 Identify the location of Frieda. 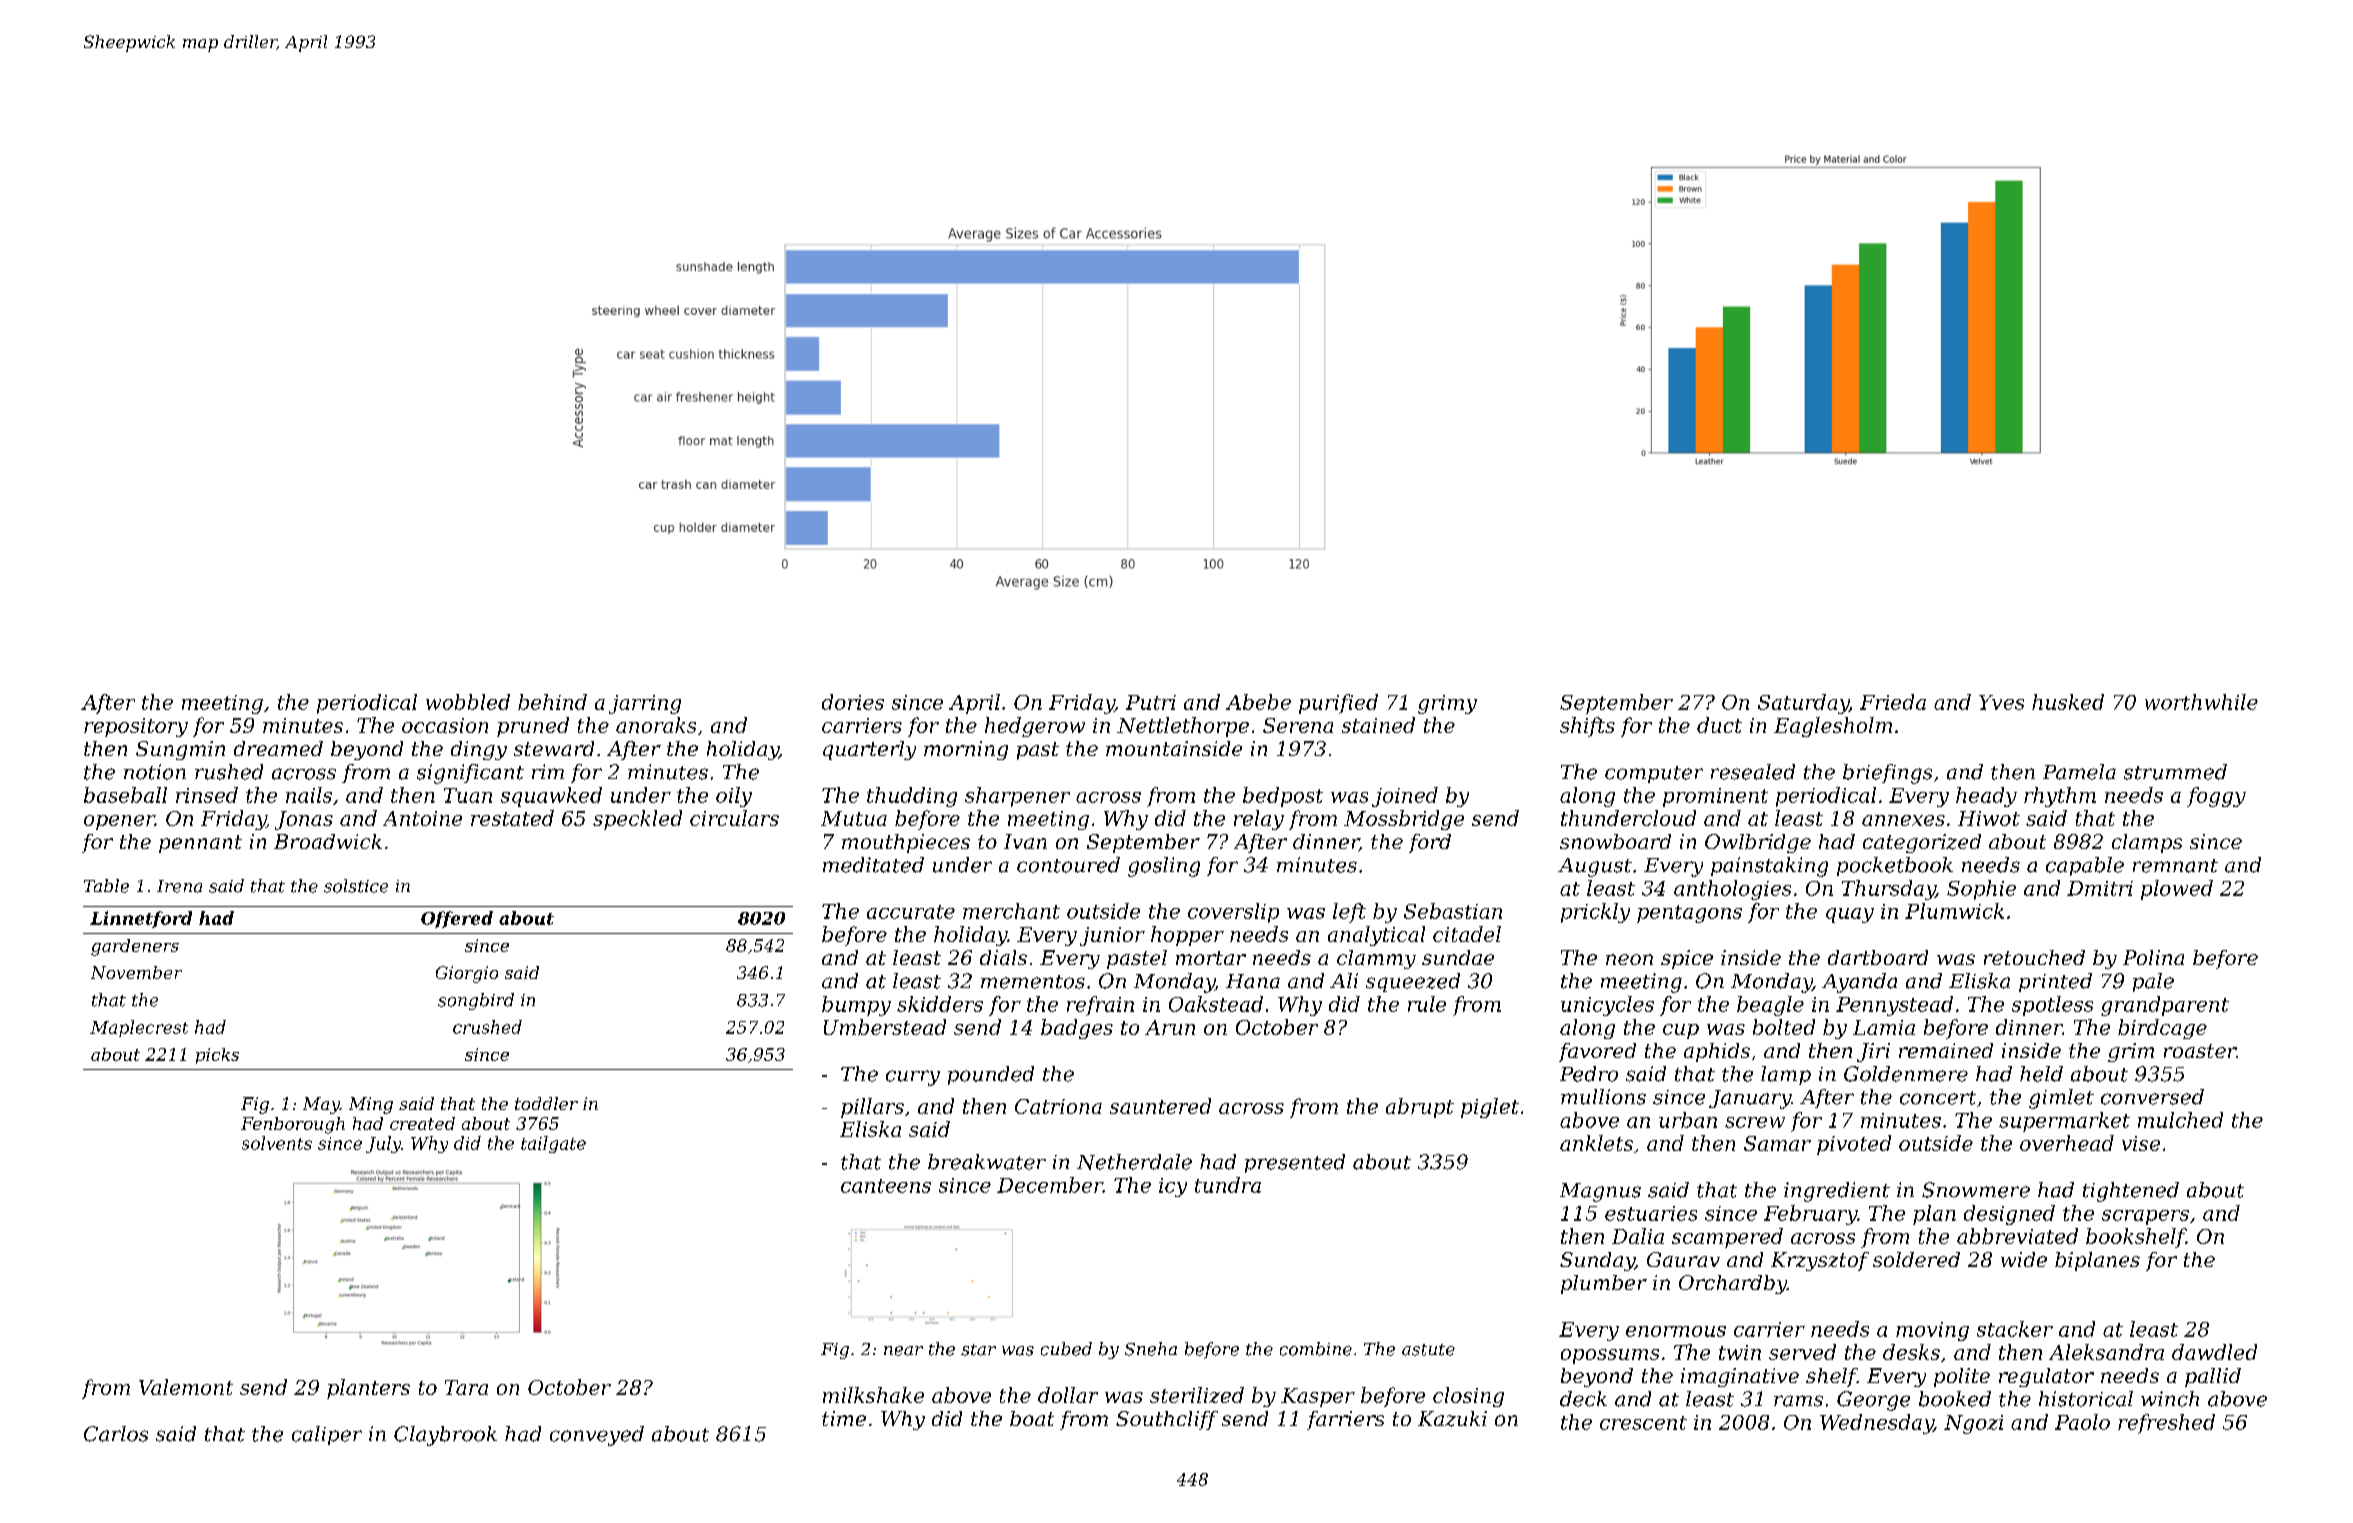
(1893, 702).
